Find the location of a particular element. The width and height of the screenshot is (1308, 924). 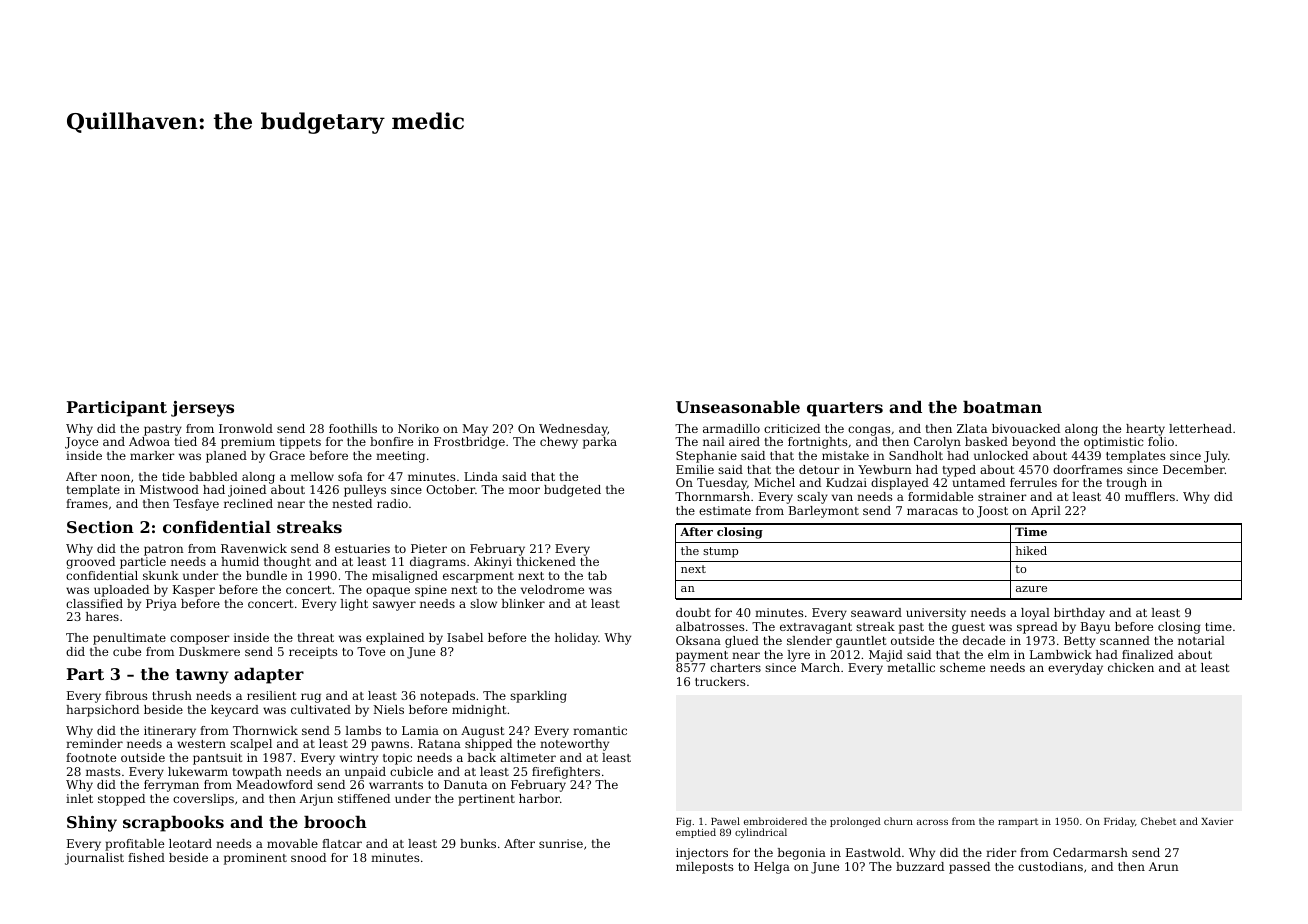

fibrous is located at coordinates (126, 695).
